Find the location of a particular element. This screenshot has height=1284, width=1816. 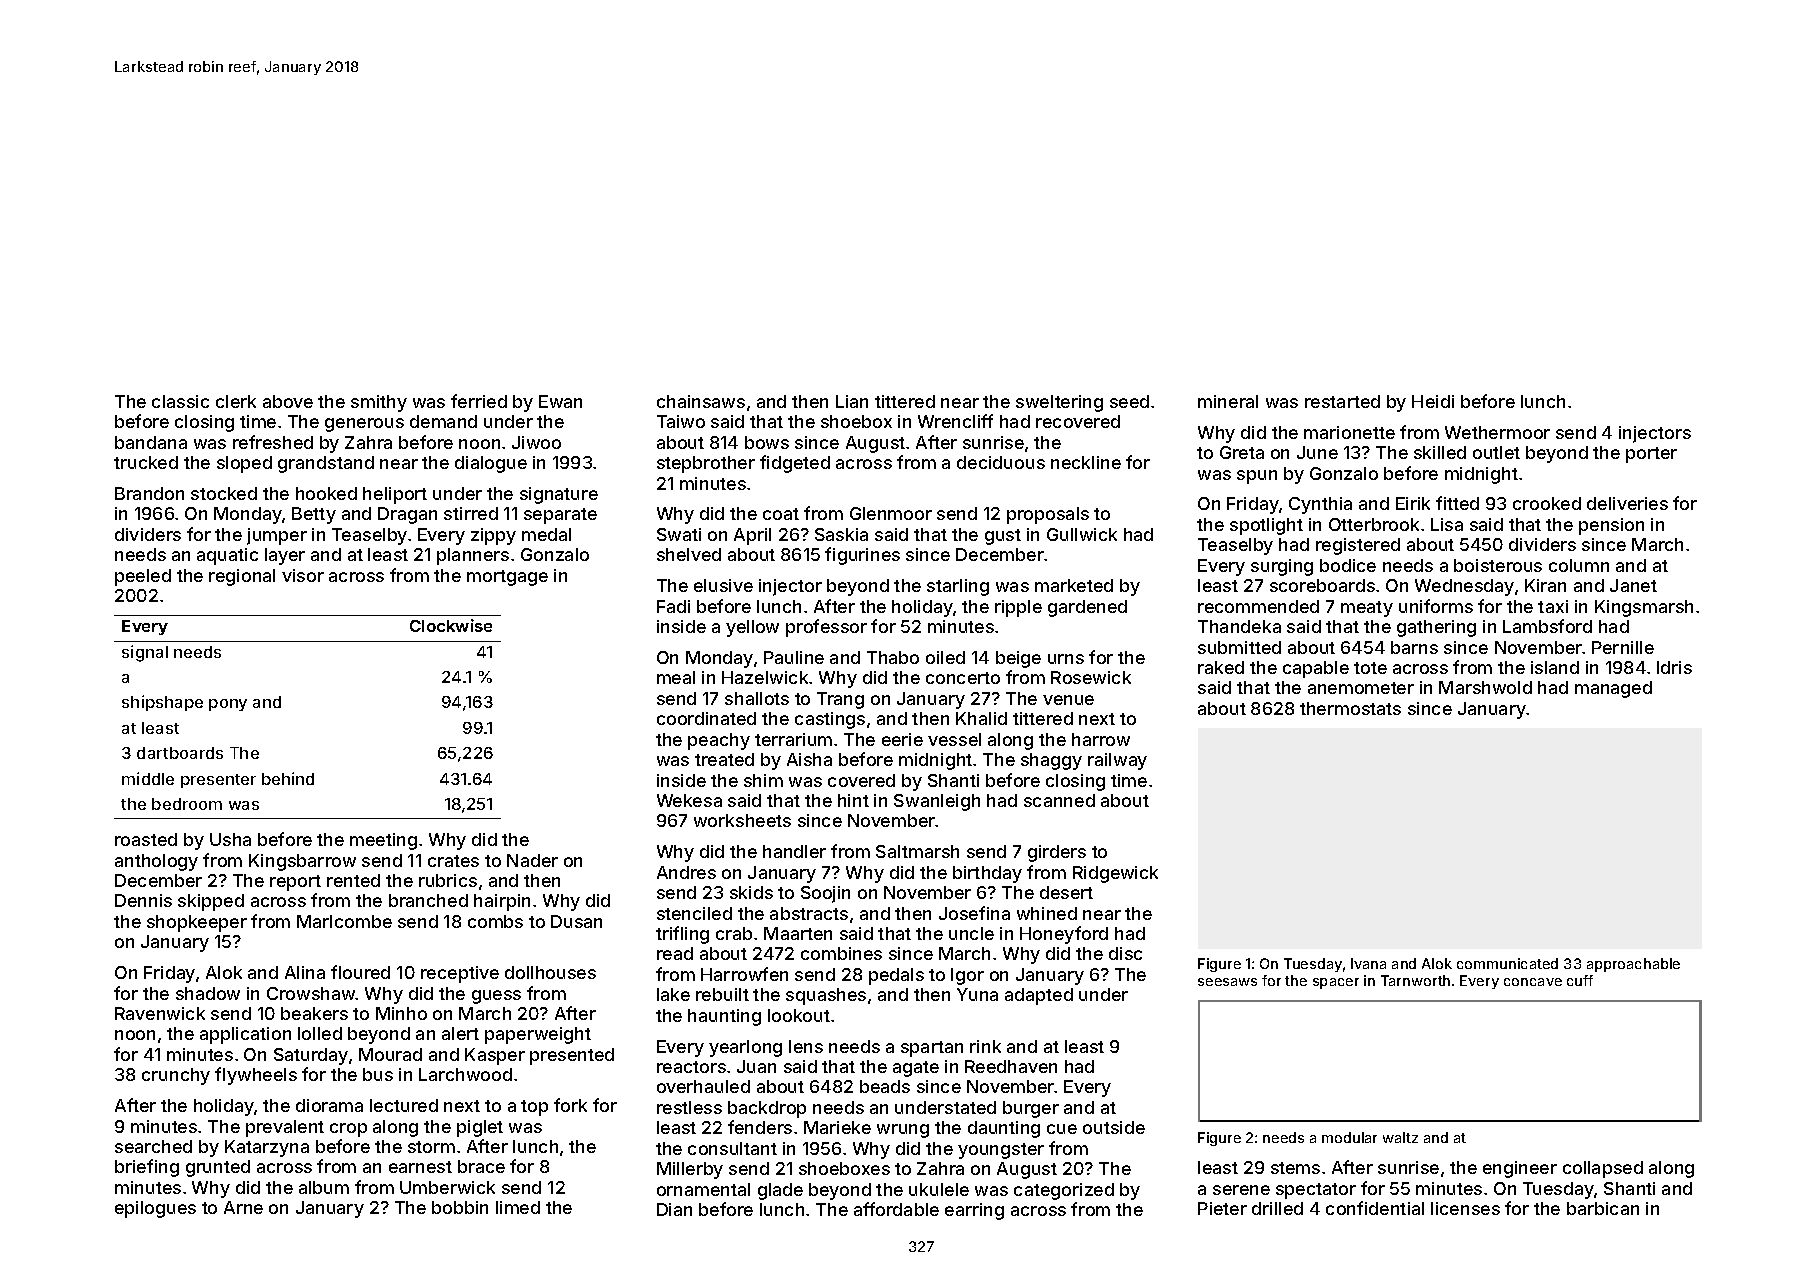

crunchy is located at coordinates (176, 1076).
